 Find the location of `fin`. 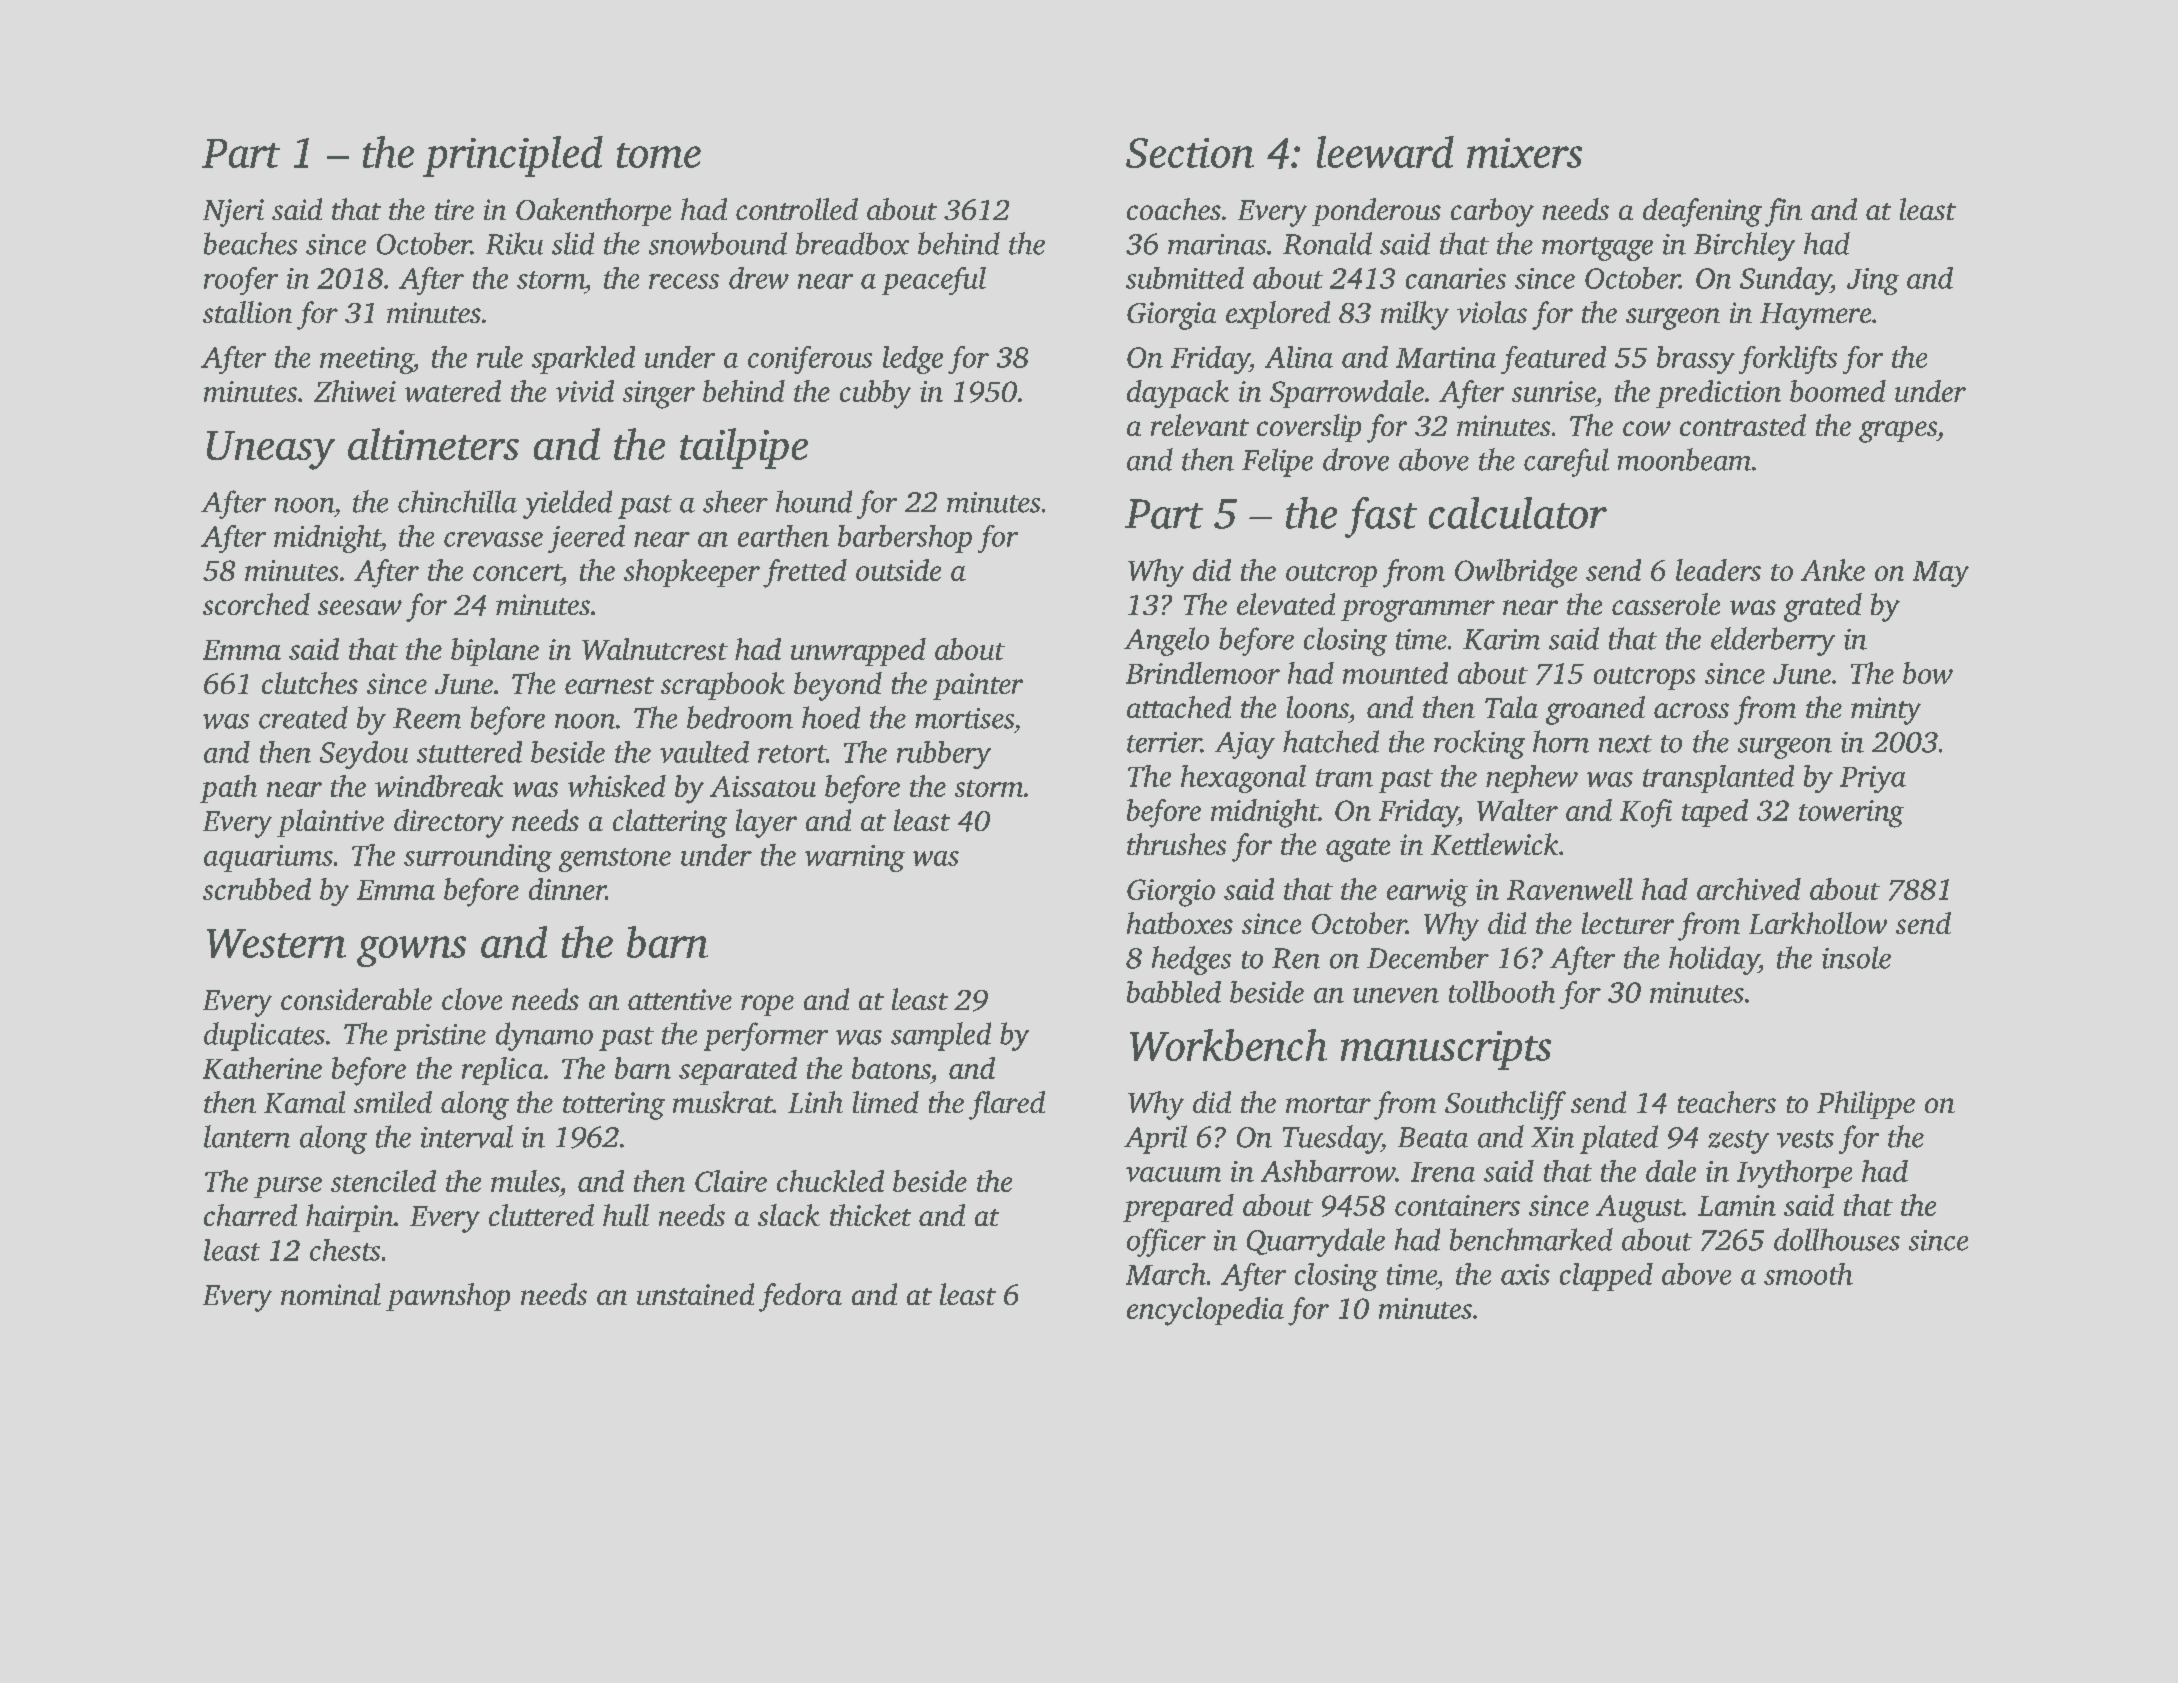

fin is located at coordinates (1783, 212).
